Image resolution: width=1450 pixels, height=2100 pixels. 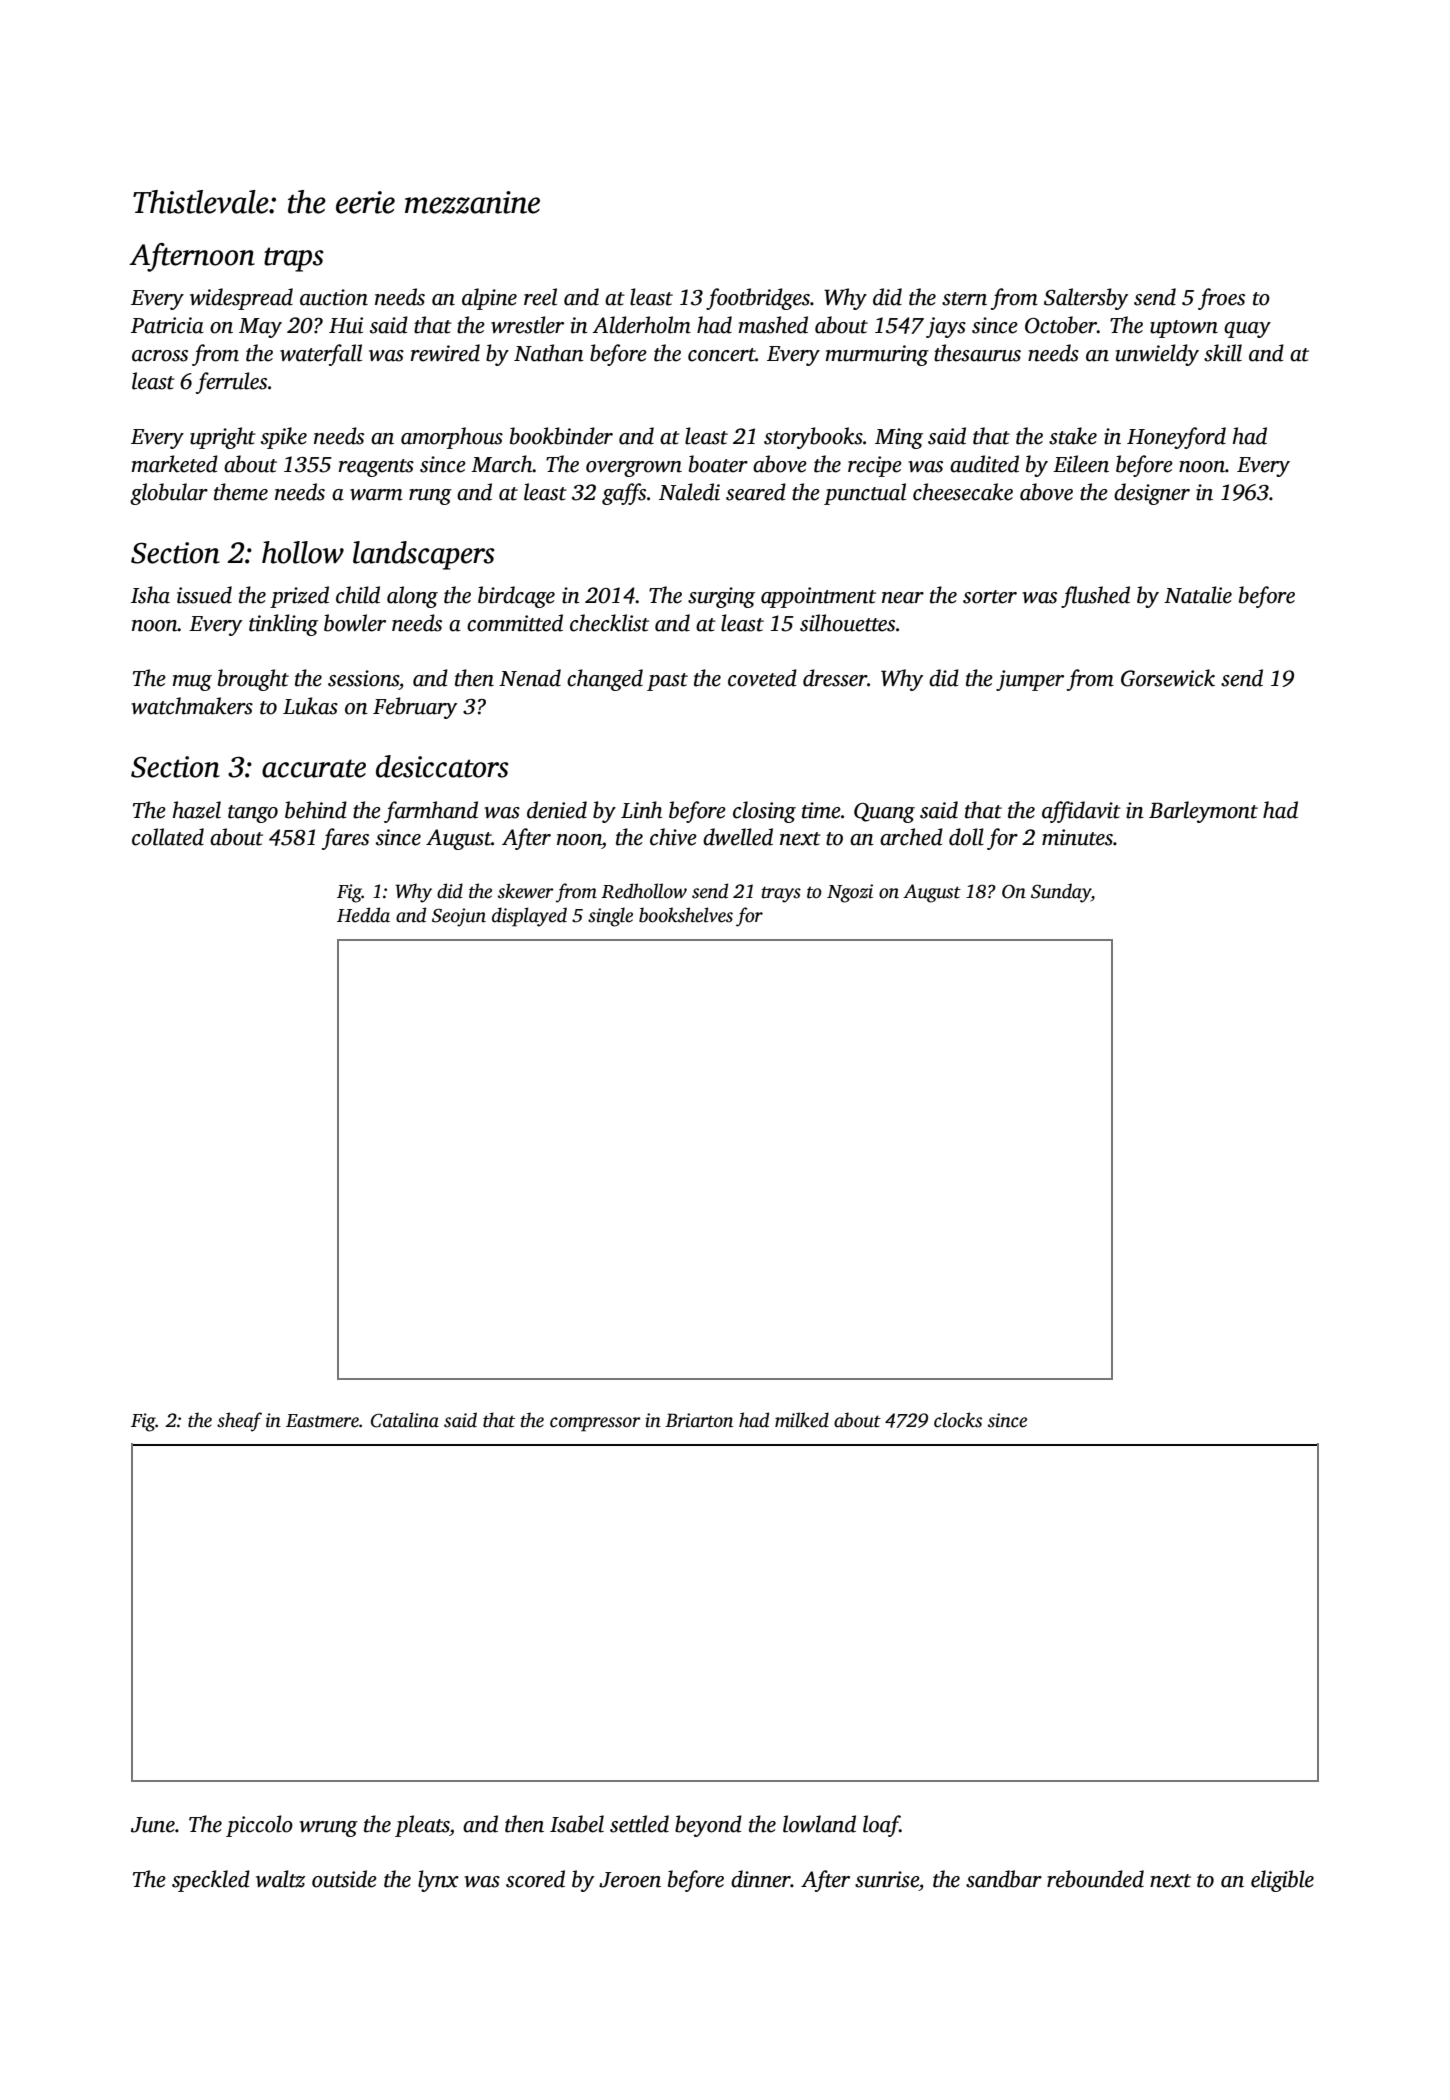 What do you see at coordinates (452, 438) in the document?
I see `amorphous` at bounding box center [452, 438].
